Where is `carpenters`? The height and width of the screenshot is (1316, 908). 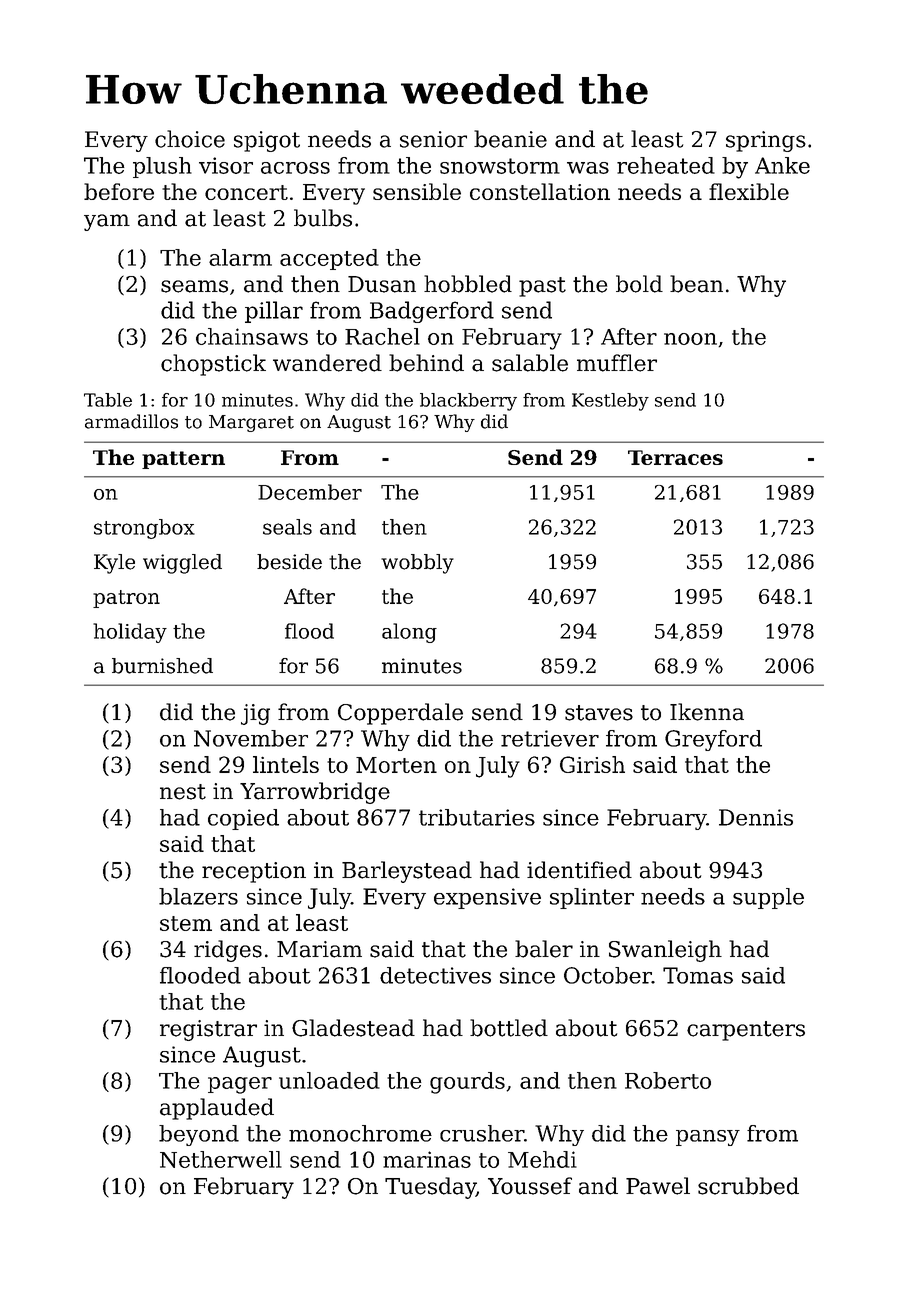 carpenters is located at coordinates (746, 1031).
